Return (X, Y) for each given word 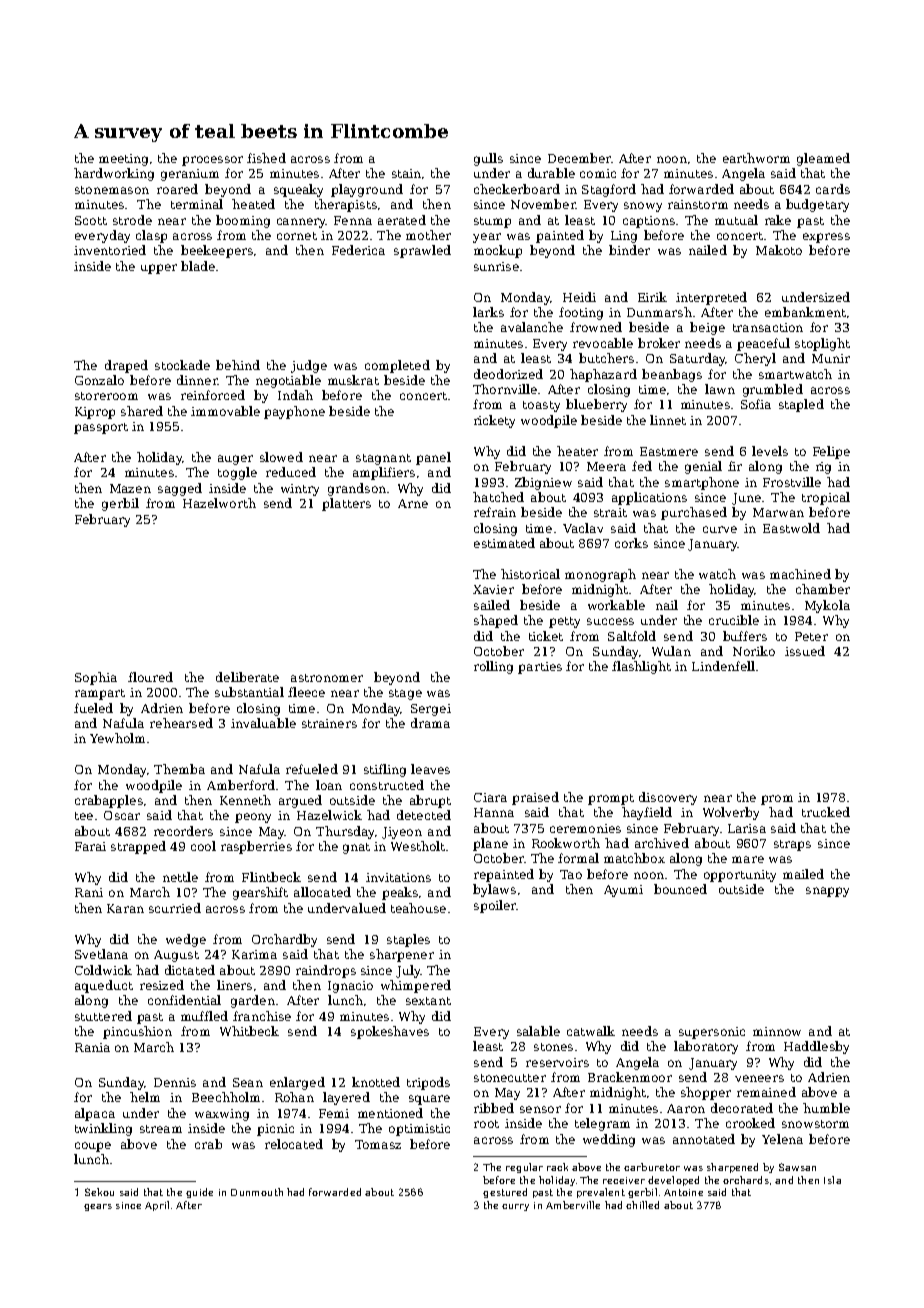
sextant (428, 1001)
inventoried (110, 250)
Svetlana (101, 954)
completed (397, 366)
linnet (668, 420)
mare (748, 859)
